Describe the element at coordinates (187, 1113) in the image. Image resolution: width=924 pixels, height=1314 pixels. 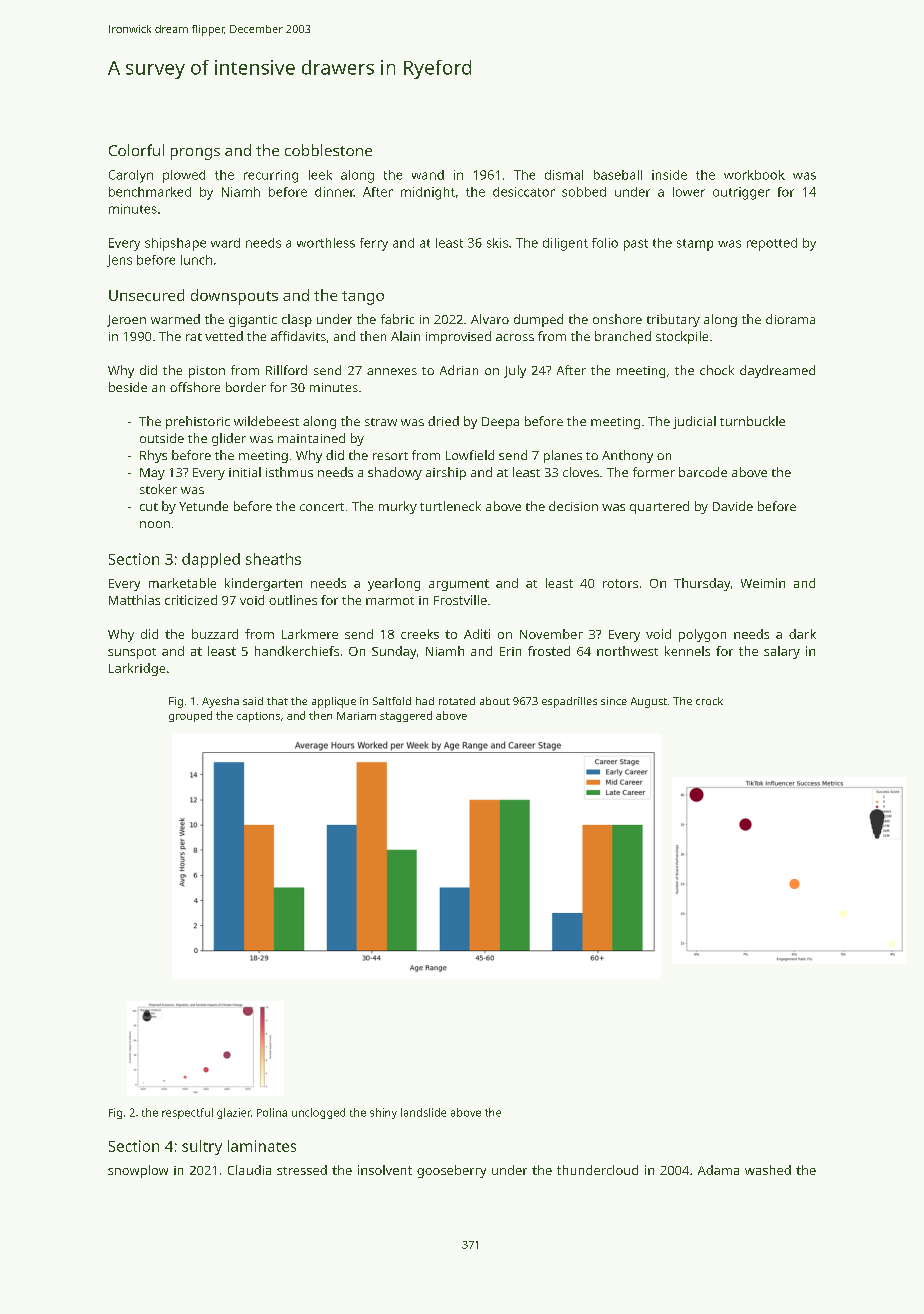
I see `respectful` at that location.
